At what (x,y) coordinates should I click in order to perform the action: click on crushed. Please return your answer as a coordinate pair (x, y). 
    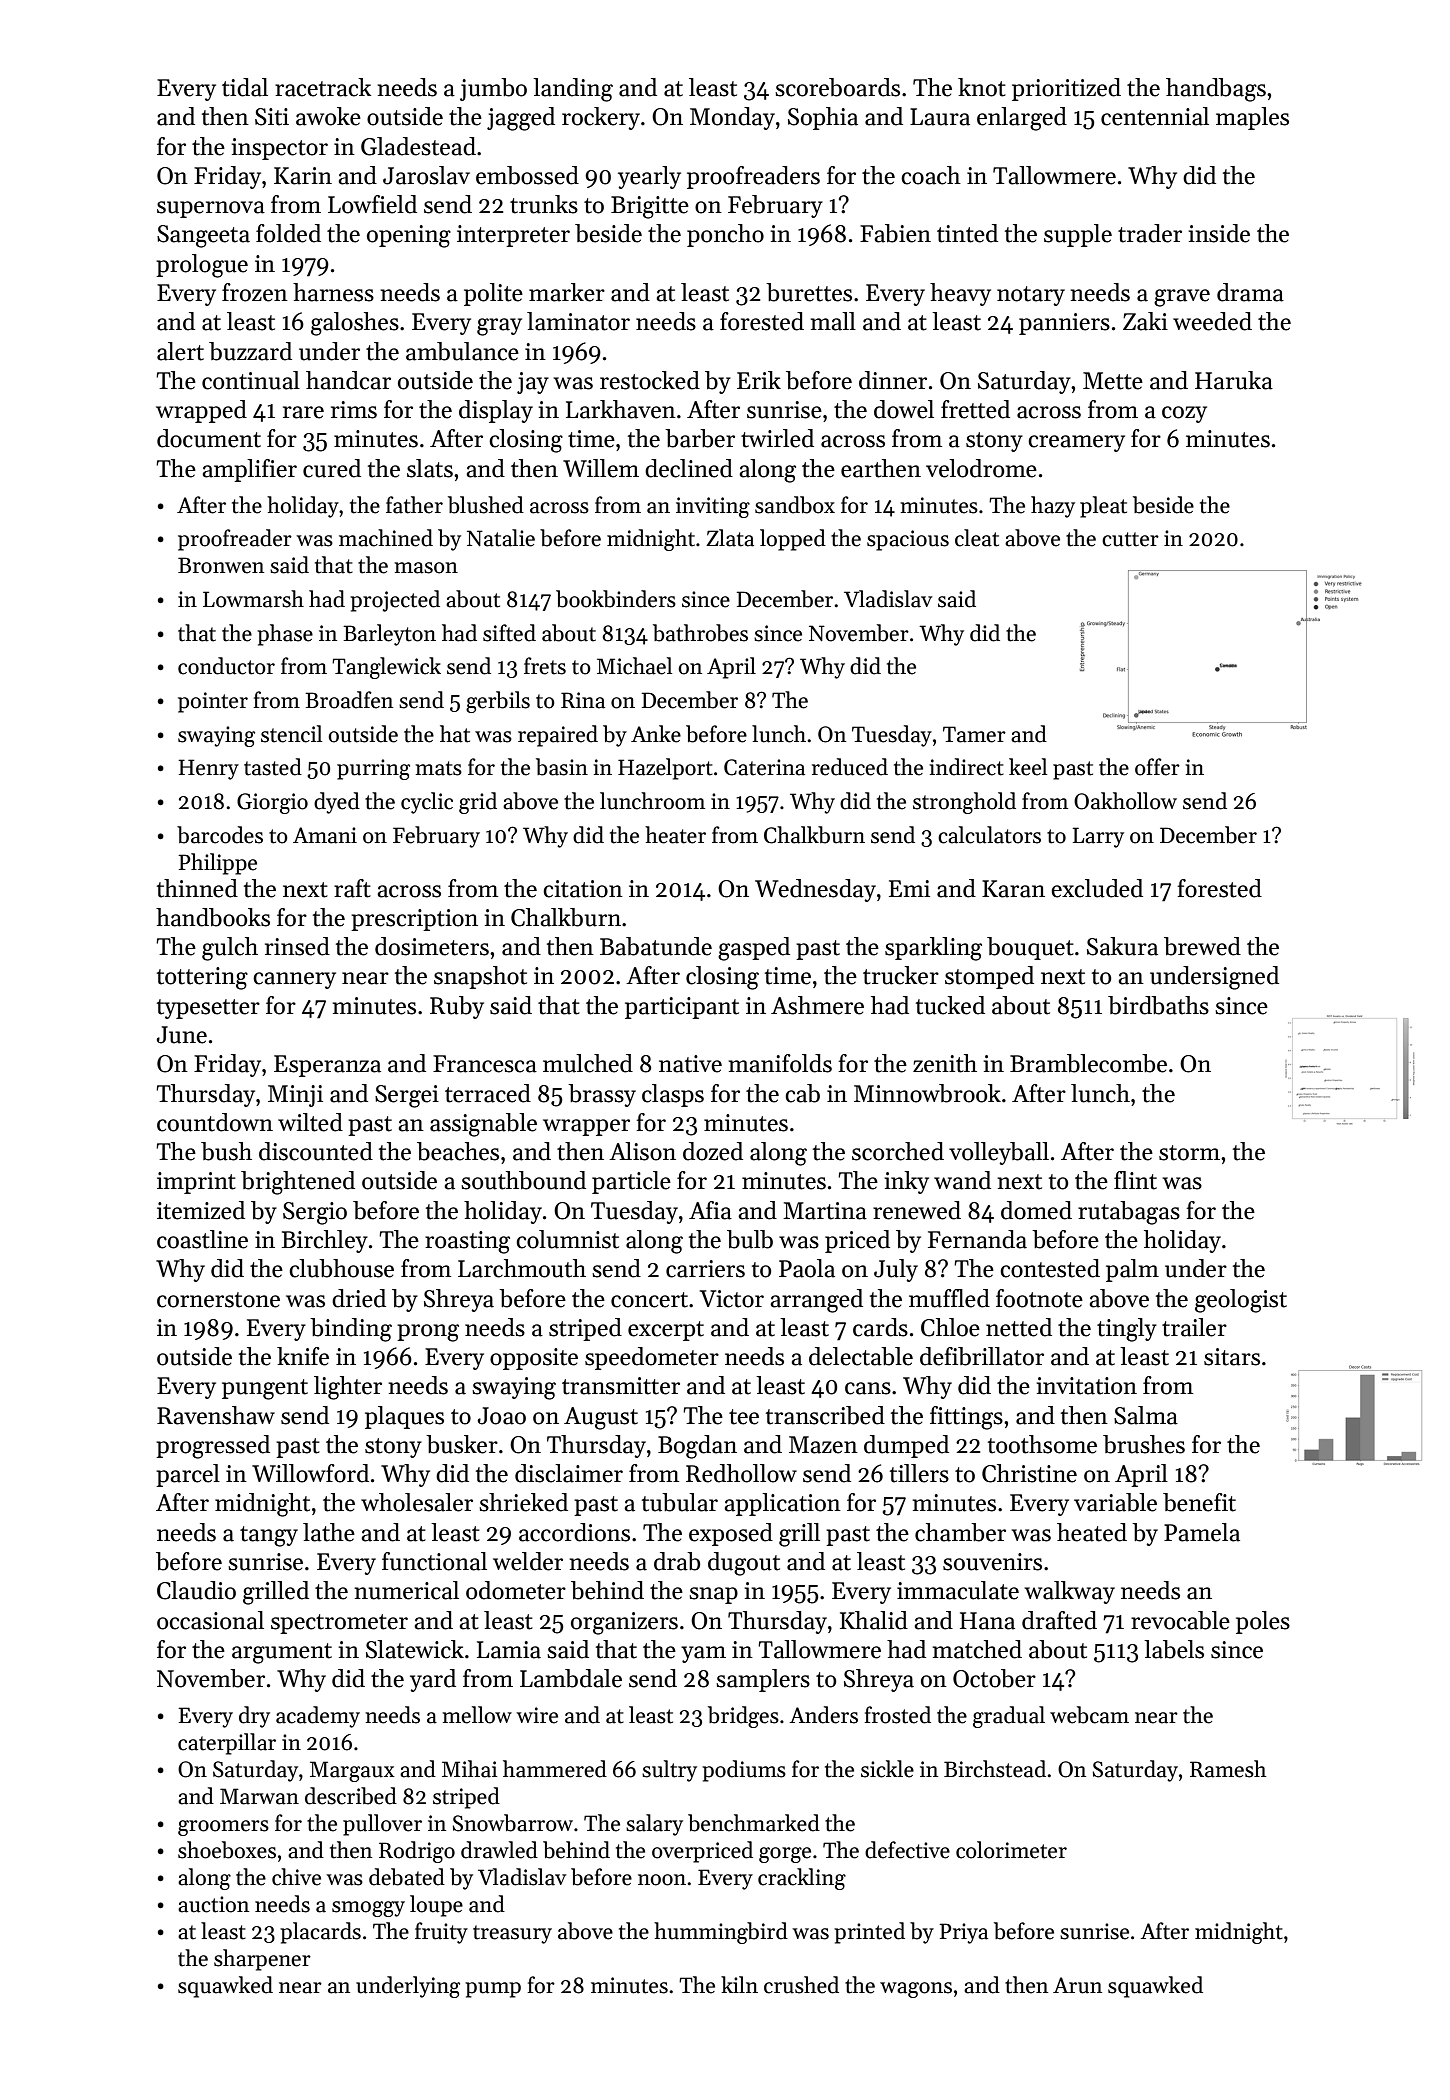
    Looking at the image, I should click on (801, 1985).
